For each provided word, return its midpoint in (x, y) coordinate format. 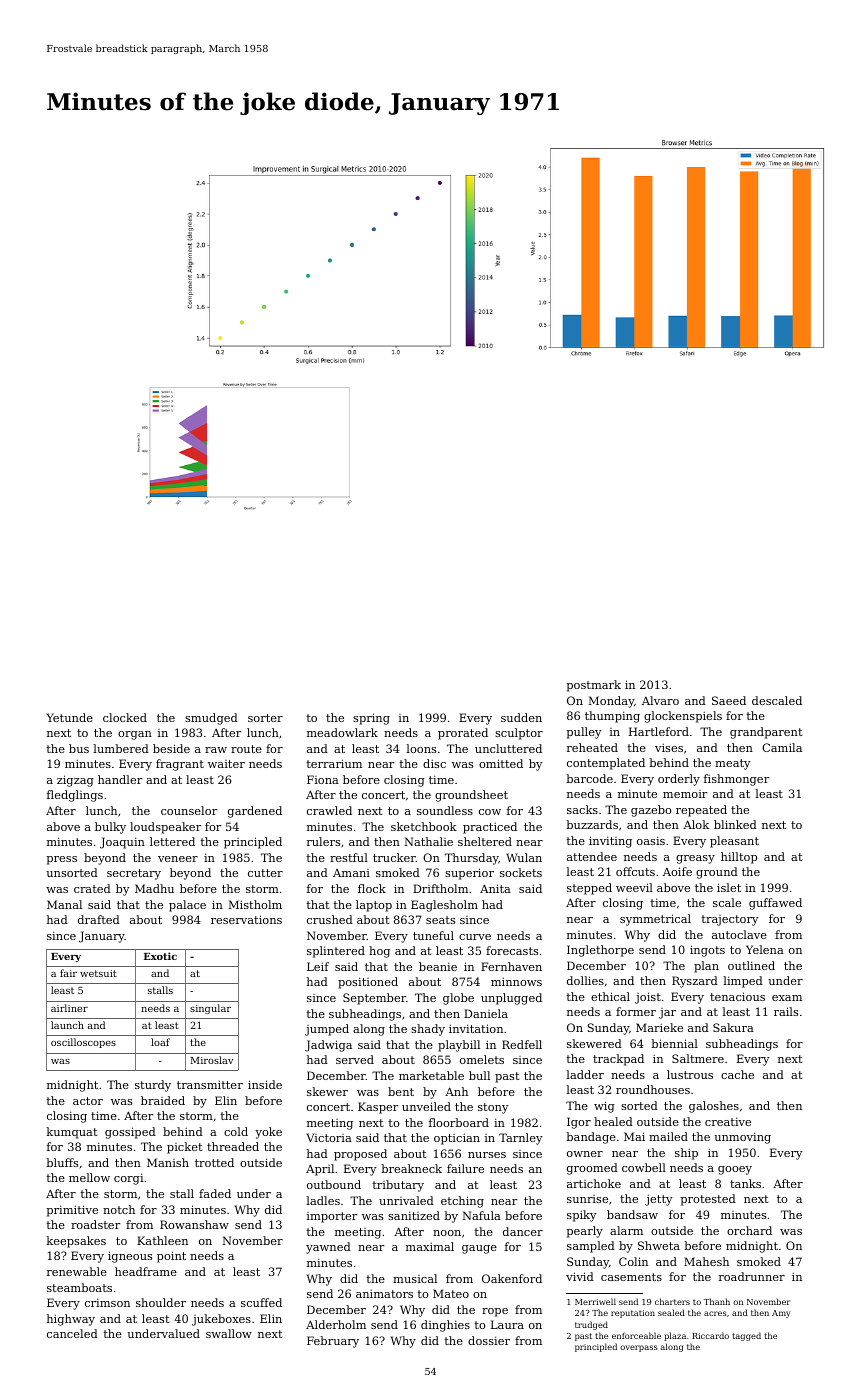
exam (787, 998)
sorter (265, 718)
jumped (327, 1030)
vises (669, 747)
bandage (591, 1138)
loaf (160, 1042)
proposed (360, 1155)
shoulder (161, 1302)
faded (215, 1193)
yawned (328, 1248)
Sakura (733, 1027)
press (62, 860)
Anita (495, 888)
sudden (521, 717)
